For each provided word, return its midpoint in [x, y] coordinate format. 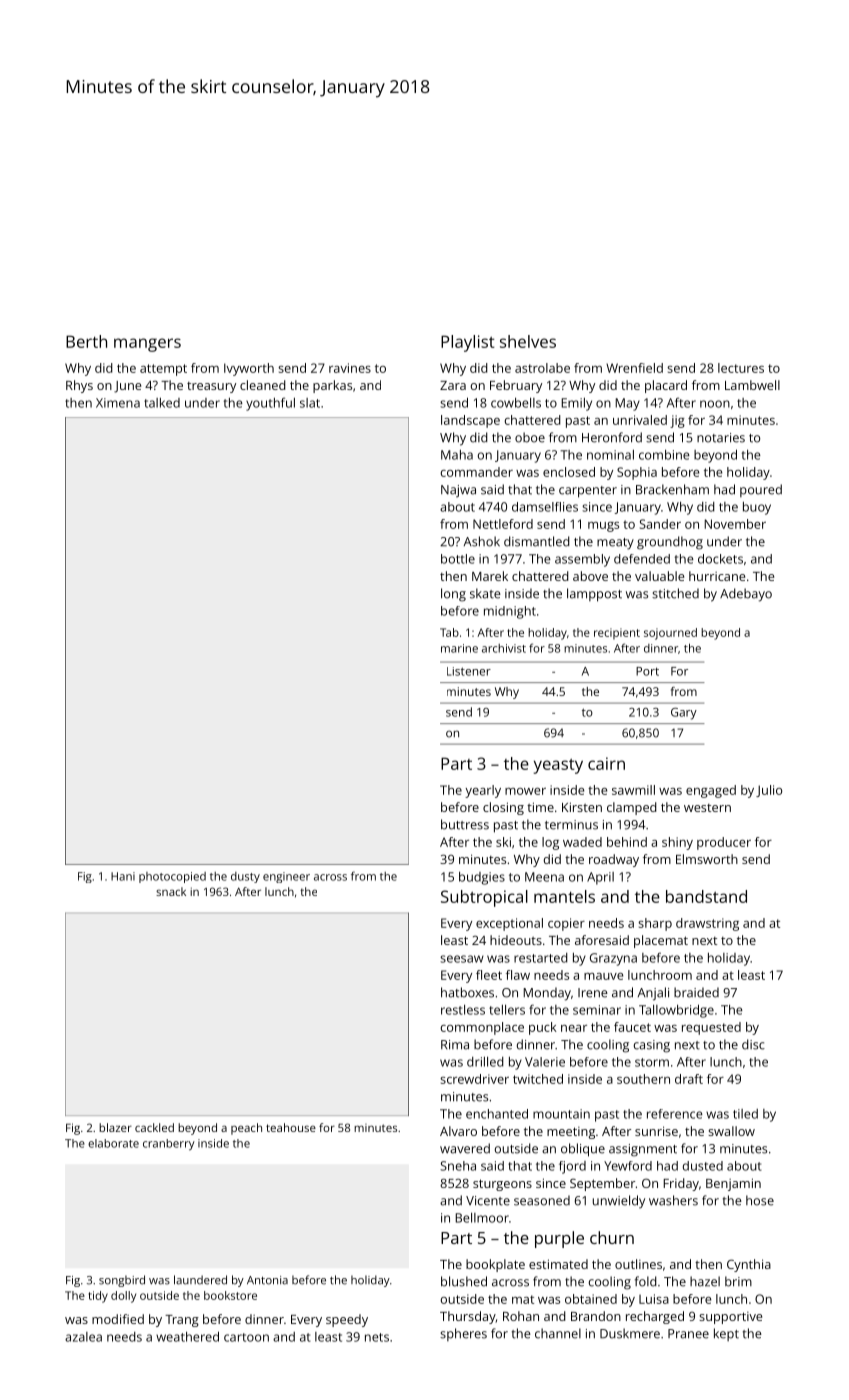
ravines [350, 368]
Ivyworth [249, 369]
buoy [757, 508]
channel [558, 1333]
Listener [469, 671]
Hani [123, 876]
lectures [741, 368]
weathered [187, 1336]
